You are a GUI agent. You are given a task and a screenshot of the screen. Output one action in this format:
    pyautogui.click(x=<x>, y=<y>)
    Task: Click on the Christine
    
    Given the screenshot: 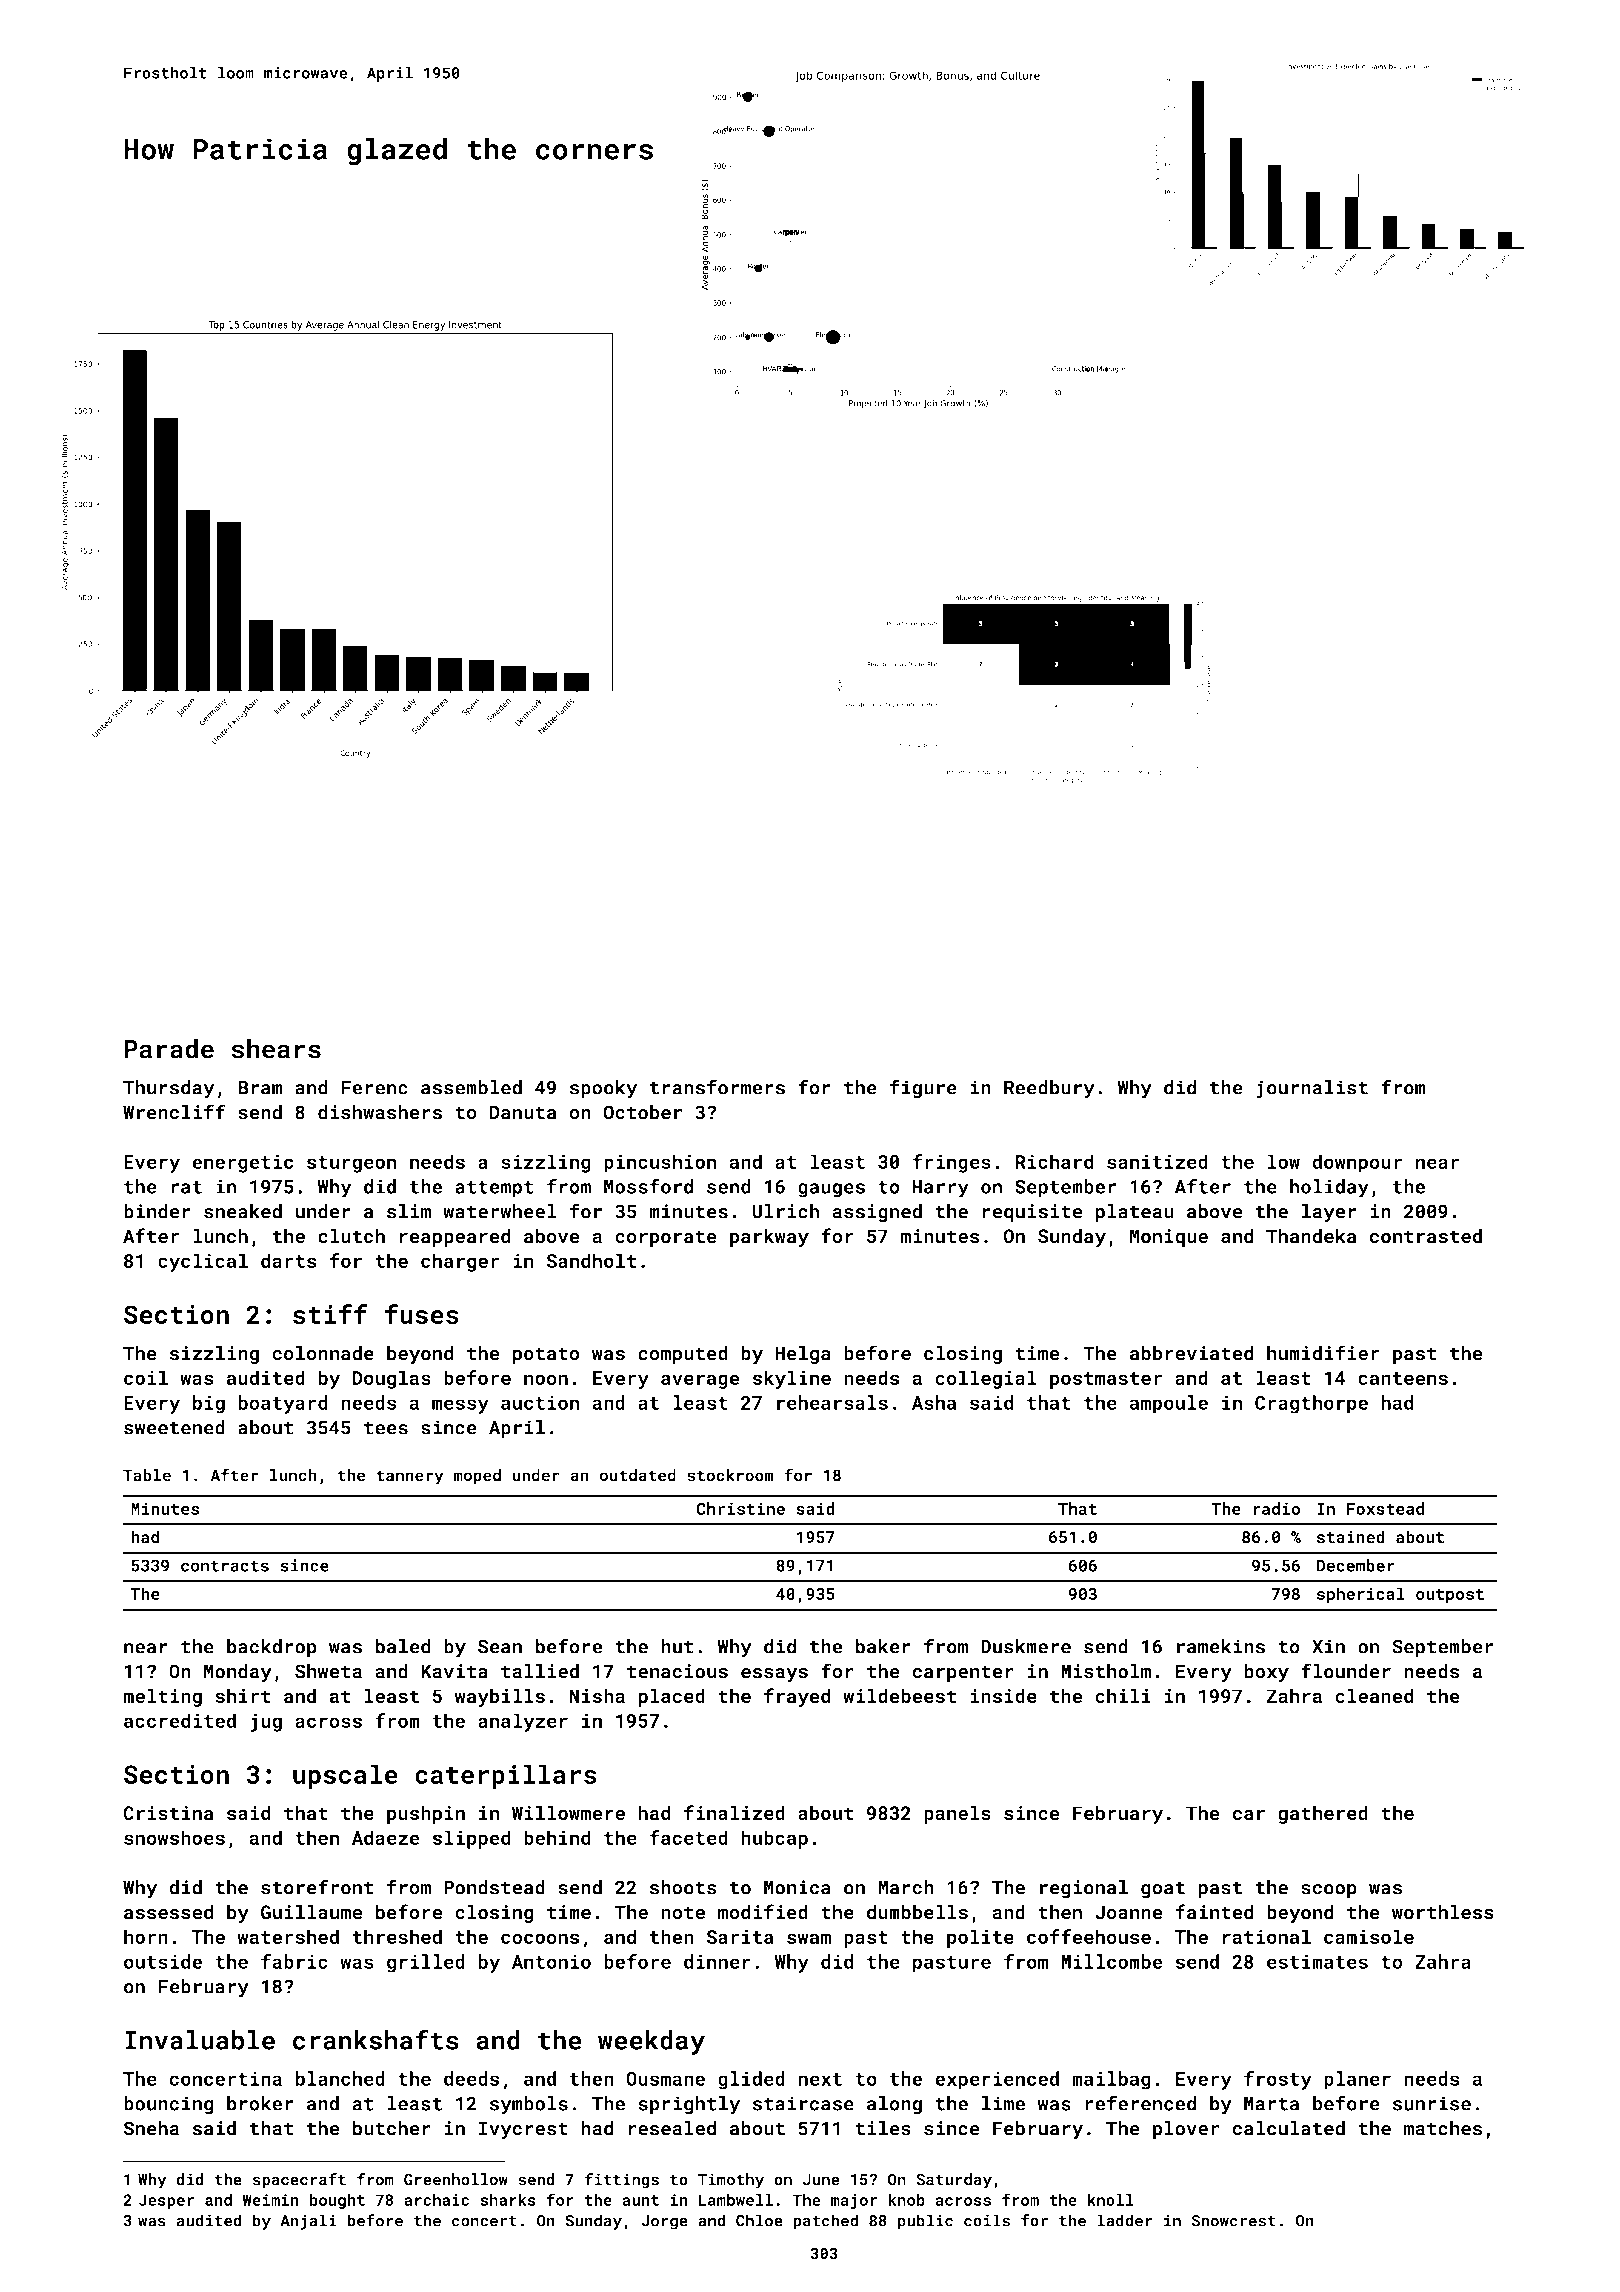 What is the action you would take?
    pyautogui.click(x=740, y=1508)
